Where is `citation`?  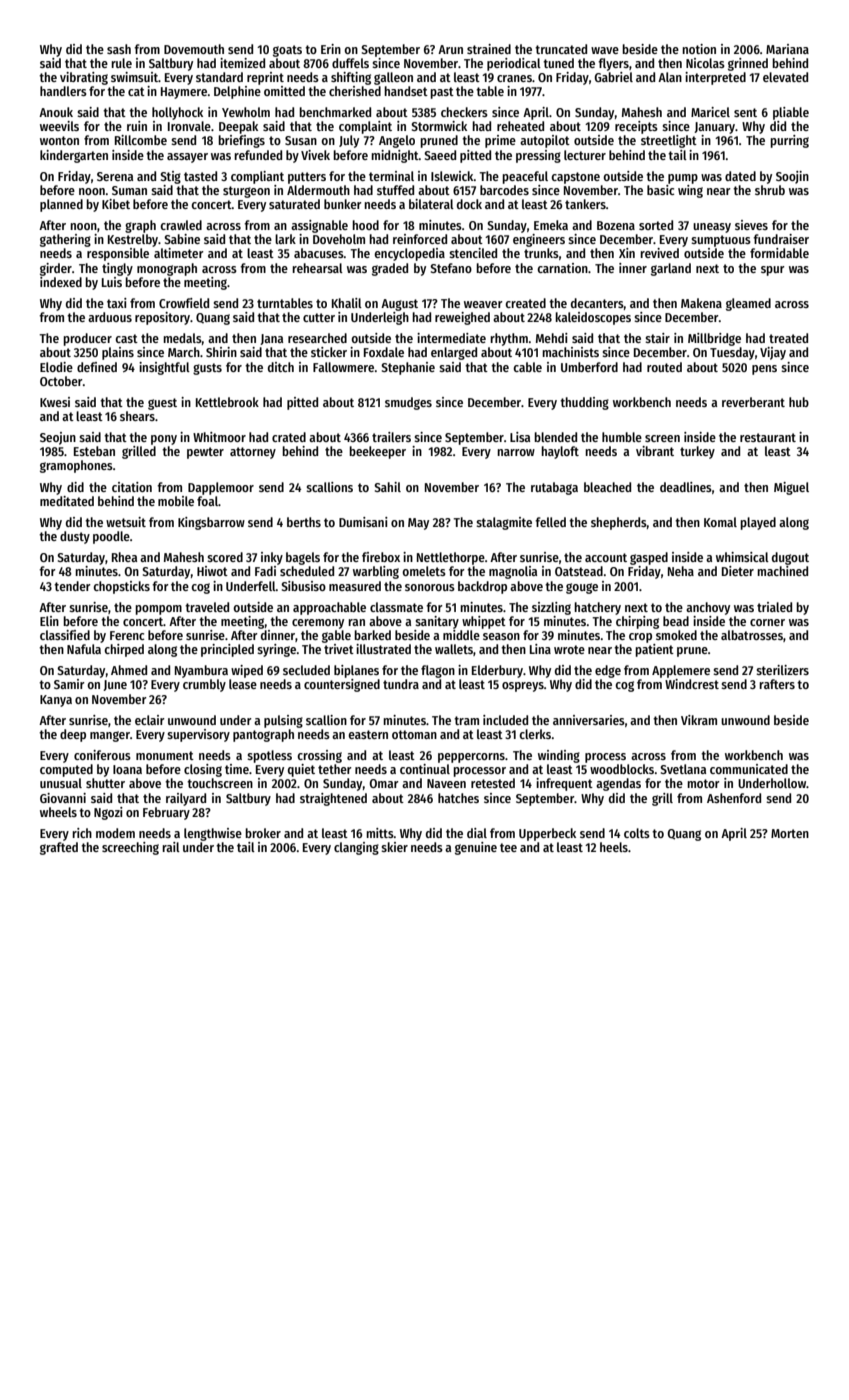 citation is located at coordinates (132, 487).
